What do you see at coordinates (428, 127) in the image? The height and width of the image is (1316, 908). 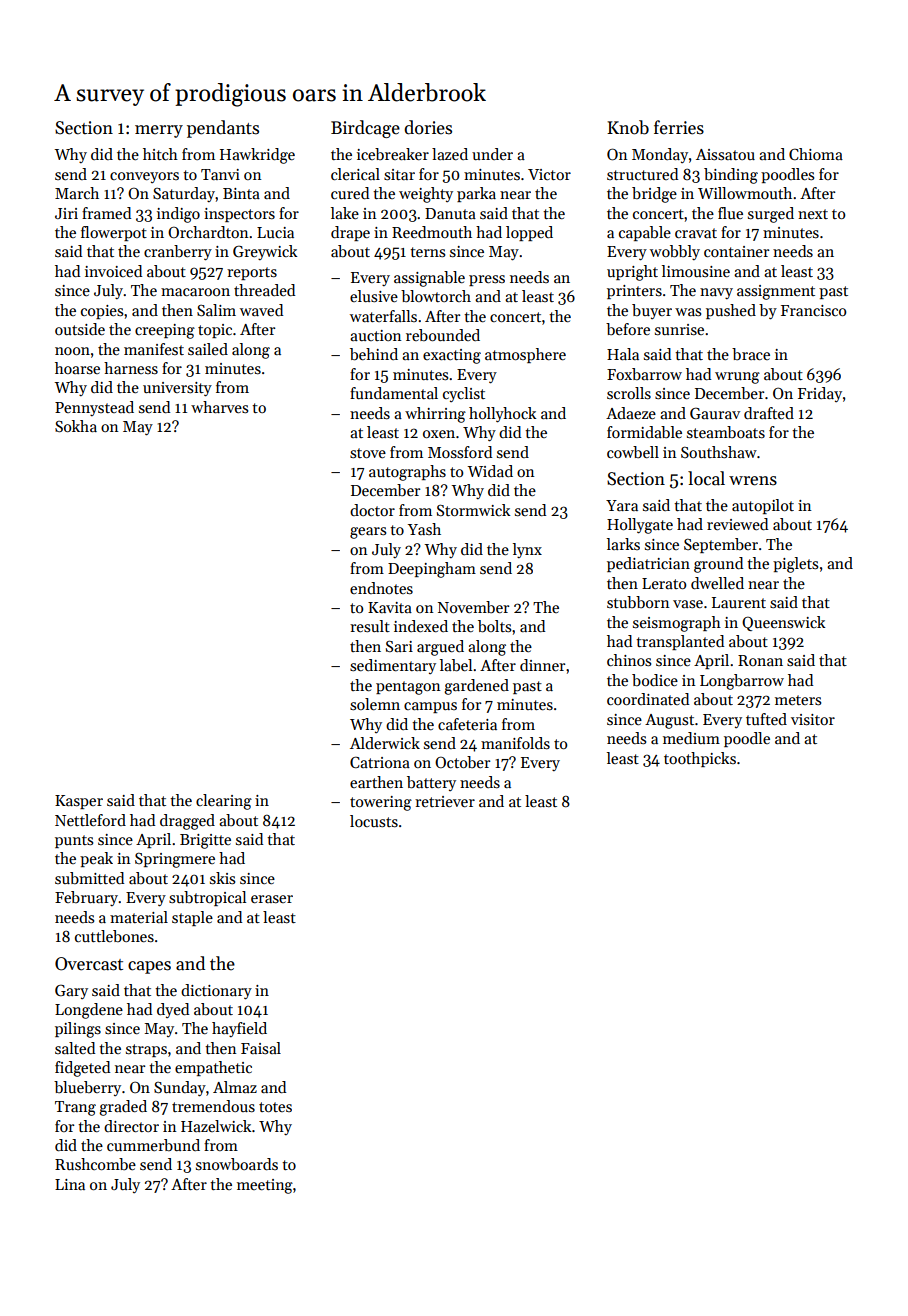 I see `dories` at bounding box center [428, 127].
